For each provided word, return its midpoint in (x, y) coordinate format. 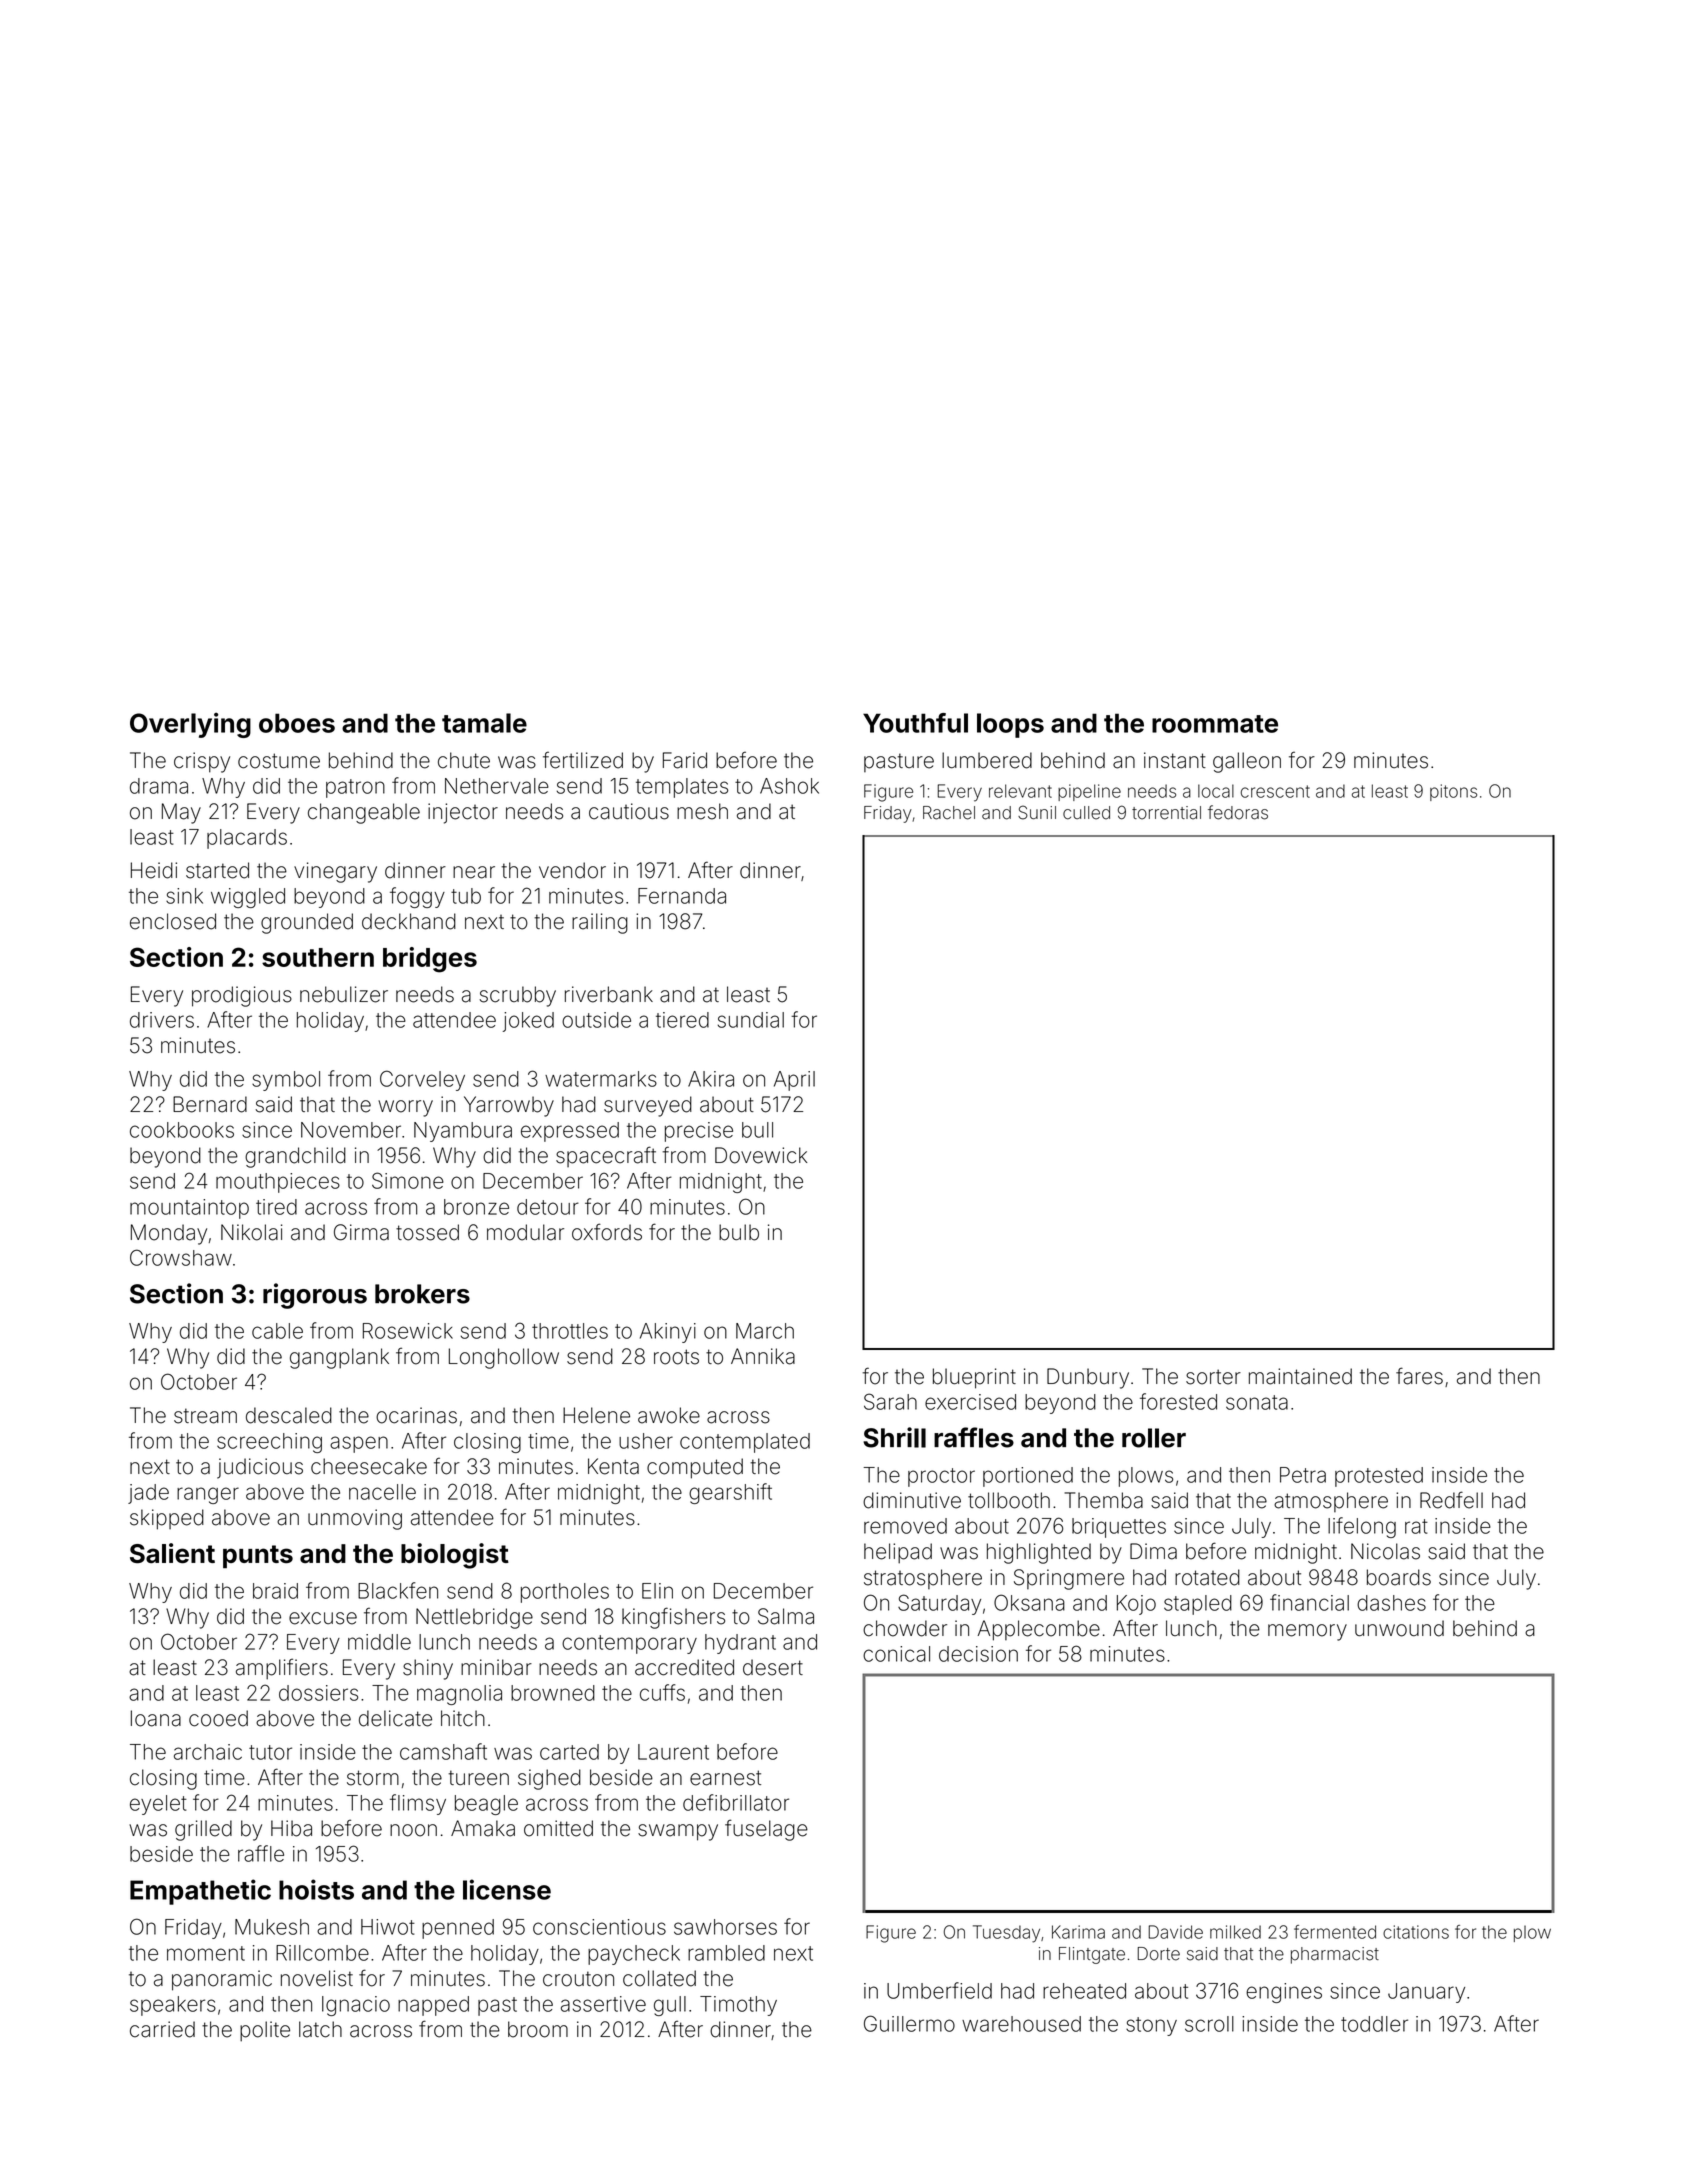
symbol (286, 1081)
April (794, 1081)
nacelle (382, 1492)
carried (162, 2029)
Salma (786, 1616)
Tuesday (1006, 1934)
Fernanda (682, 896)
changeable (364, 813)
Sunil (1037, 812)
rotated (1207, 1577)
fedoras (1238, 812)
